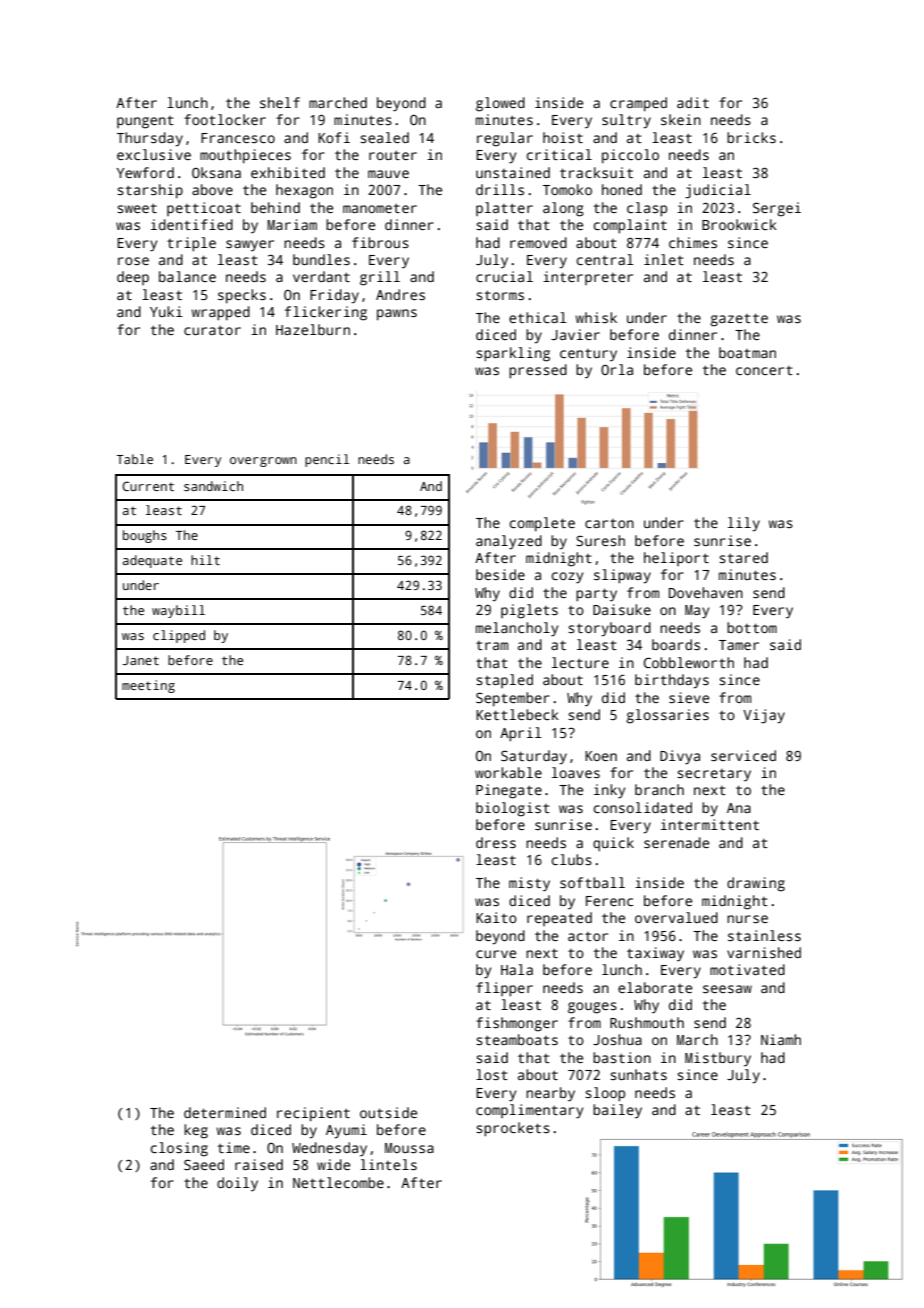  Describe the element at coordinates (609, 523) in the document. I see `carton` at that location.
